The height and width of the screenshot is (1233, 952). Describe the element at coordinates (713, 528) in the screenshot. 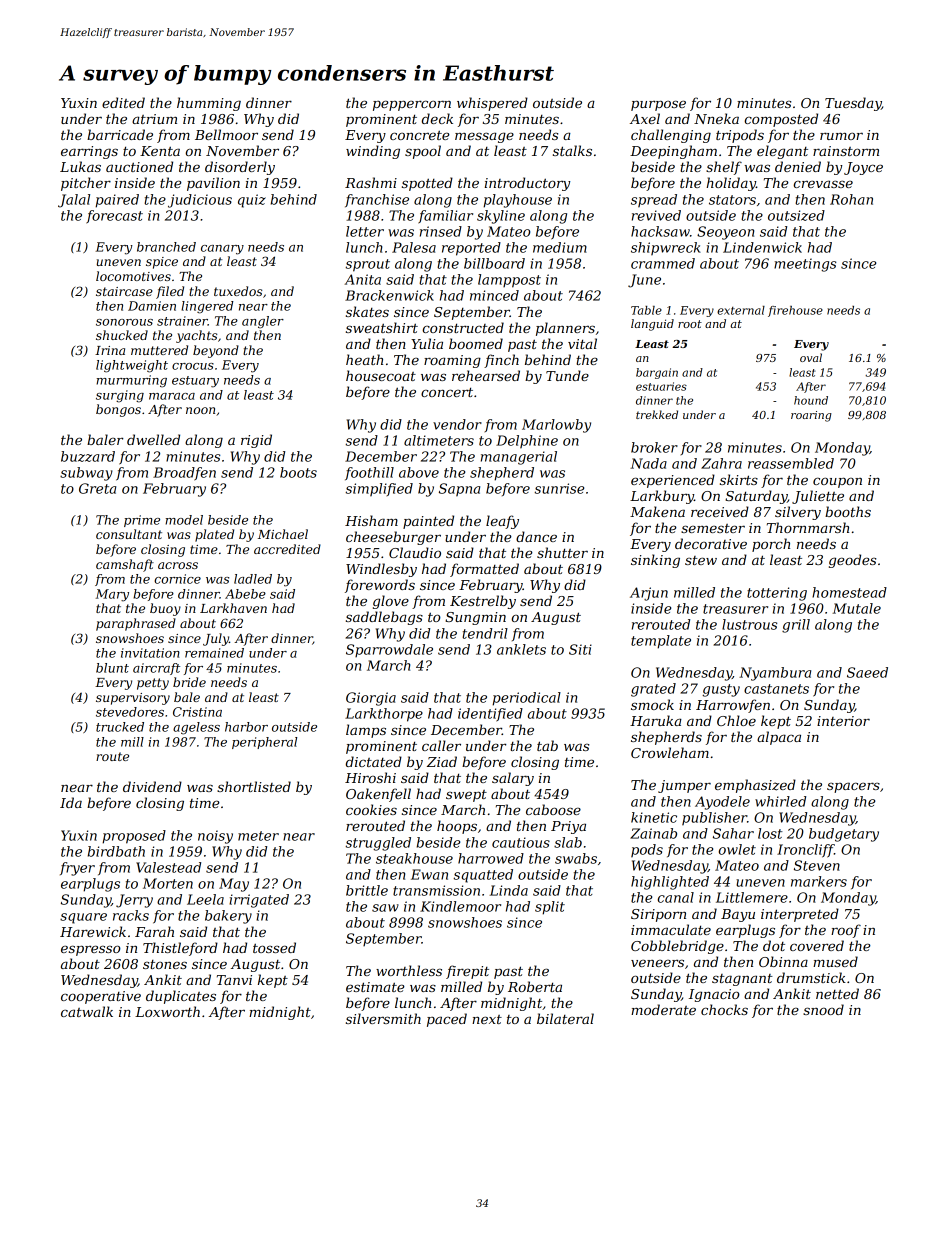

I see `semester` at that location.
